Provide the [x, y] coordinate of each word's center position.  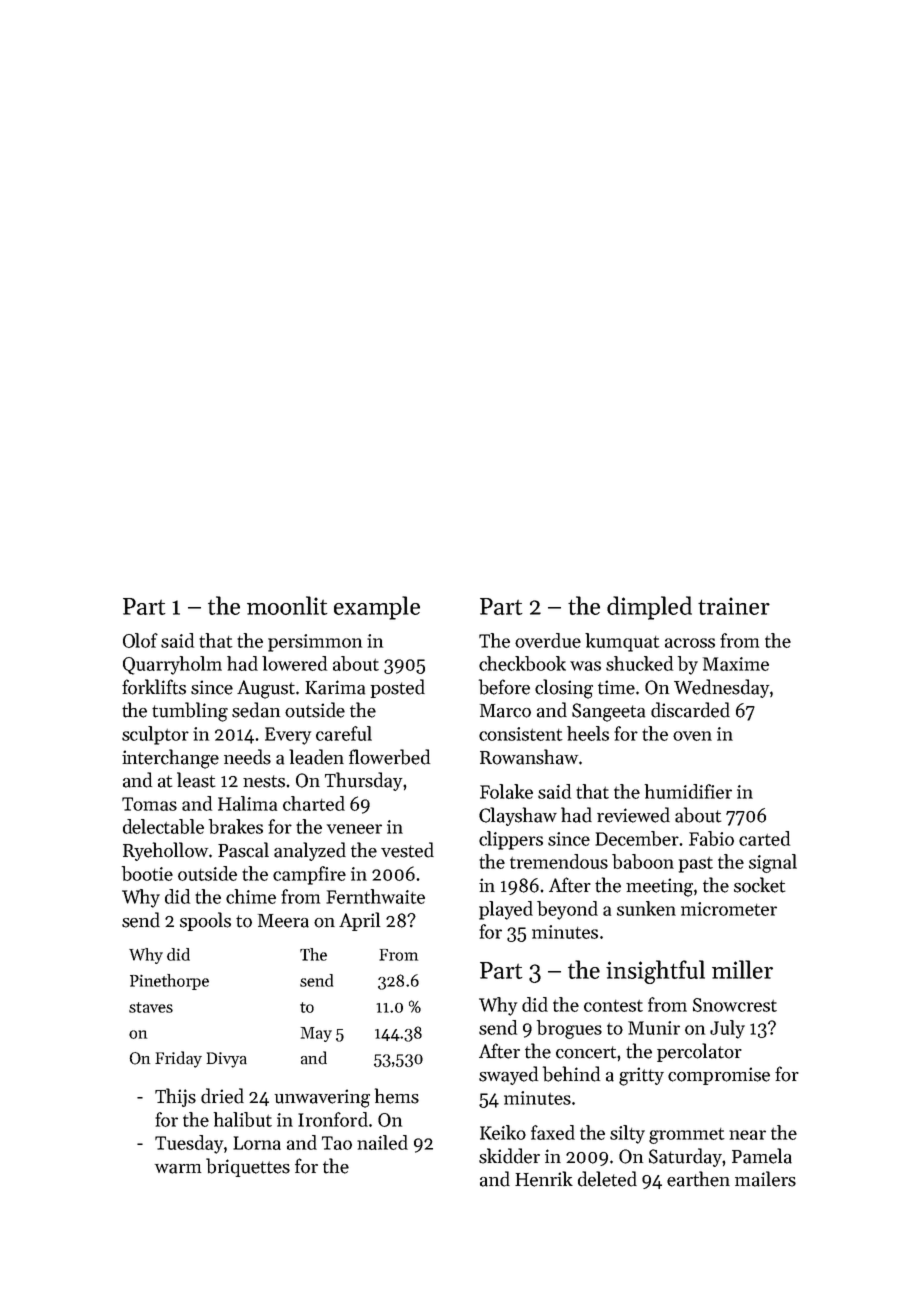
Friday [178, 1059]
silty [627, 1134]
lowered [294, 663]
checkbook [522, 663]
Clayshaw [518, 816]
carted [764, 838]
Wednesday [721, 688]
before [504, 687]
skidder [509, 1156]
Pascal [243, 850]
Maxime [736, 664]
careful [344, 733]
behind [571, 1074]
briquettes [248, 1167]
